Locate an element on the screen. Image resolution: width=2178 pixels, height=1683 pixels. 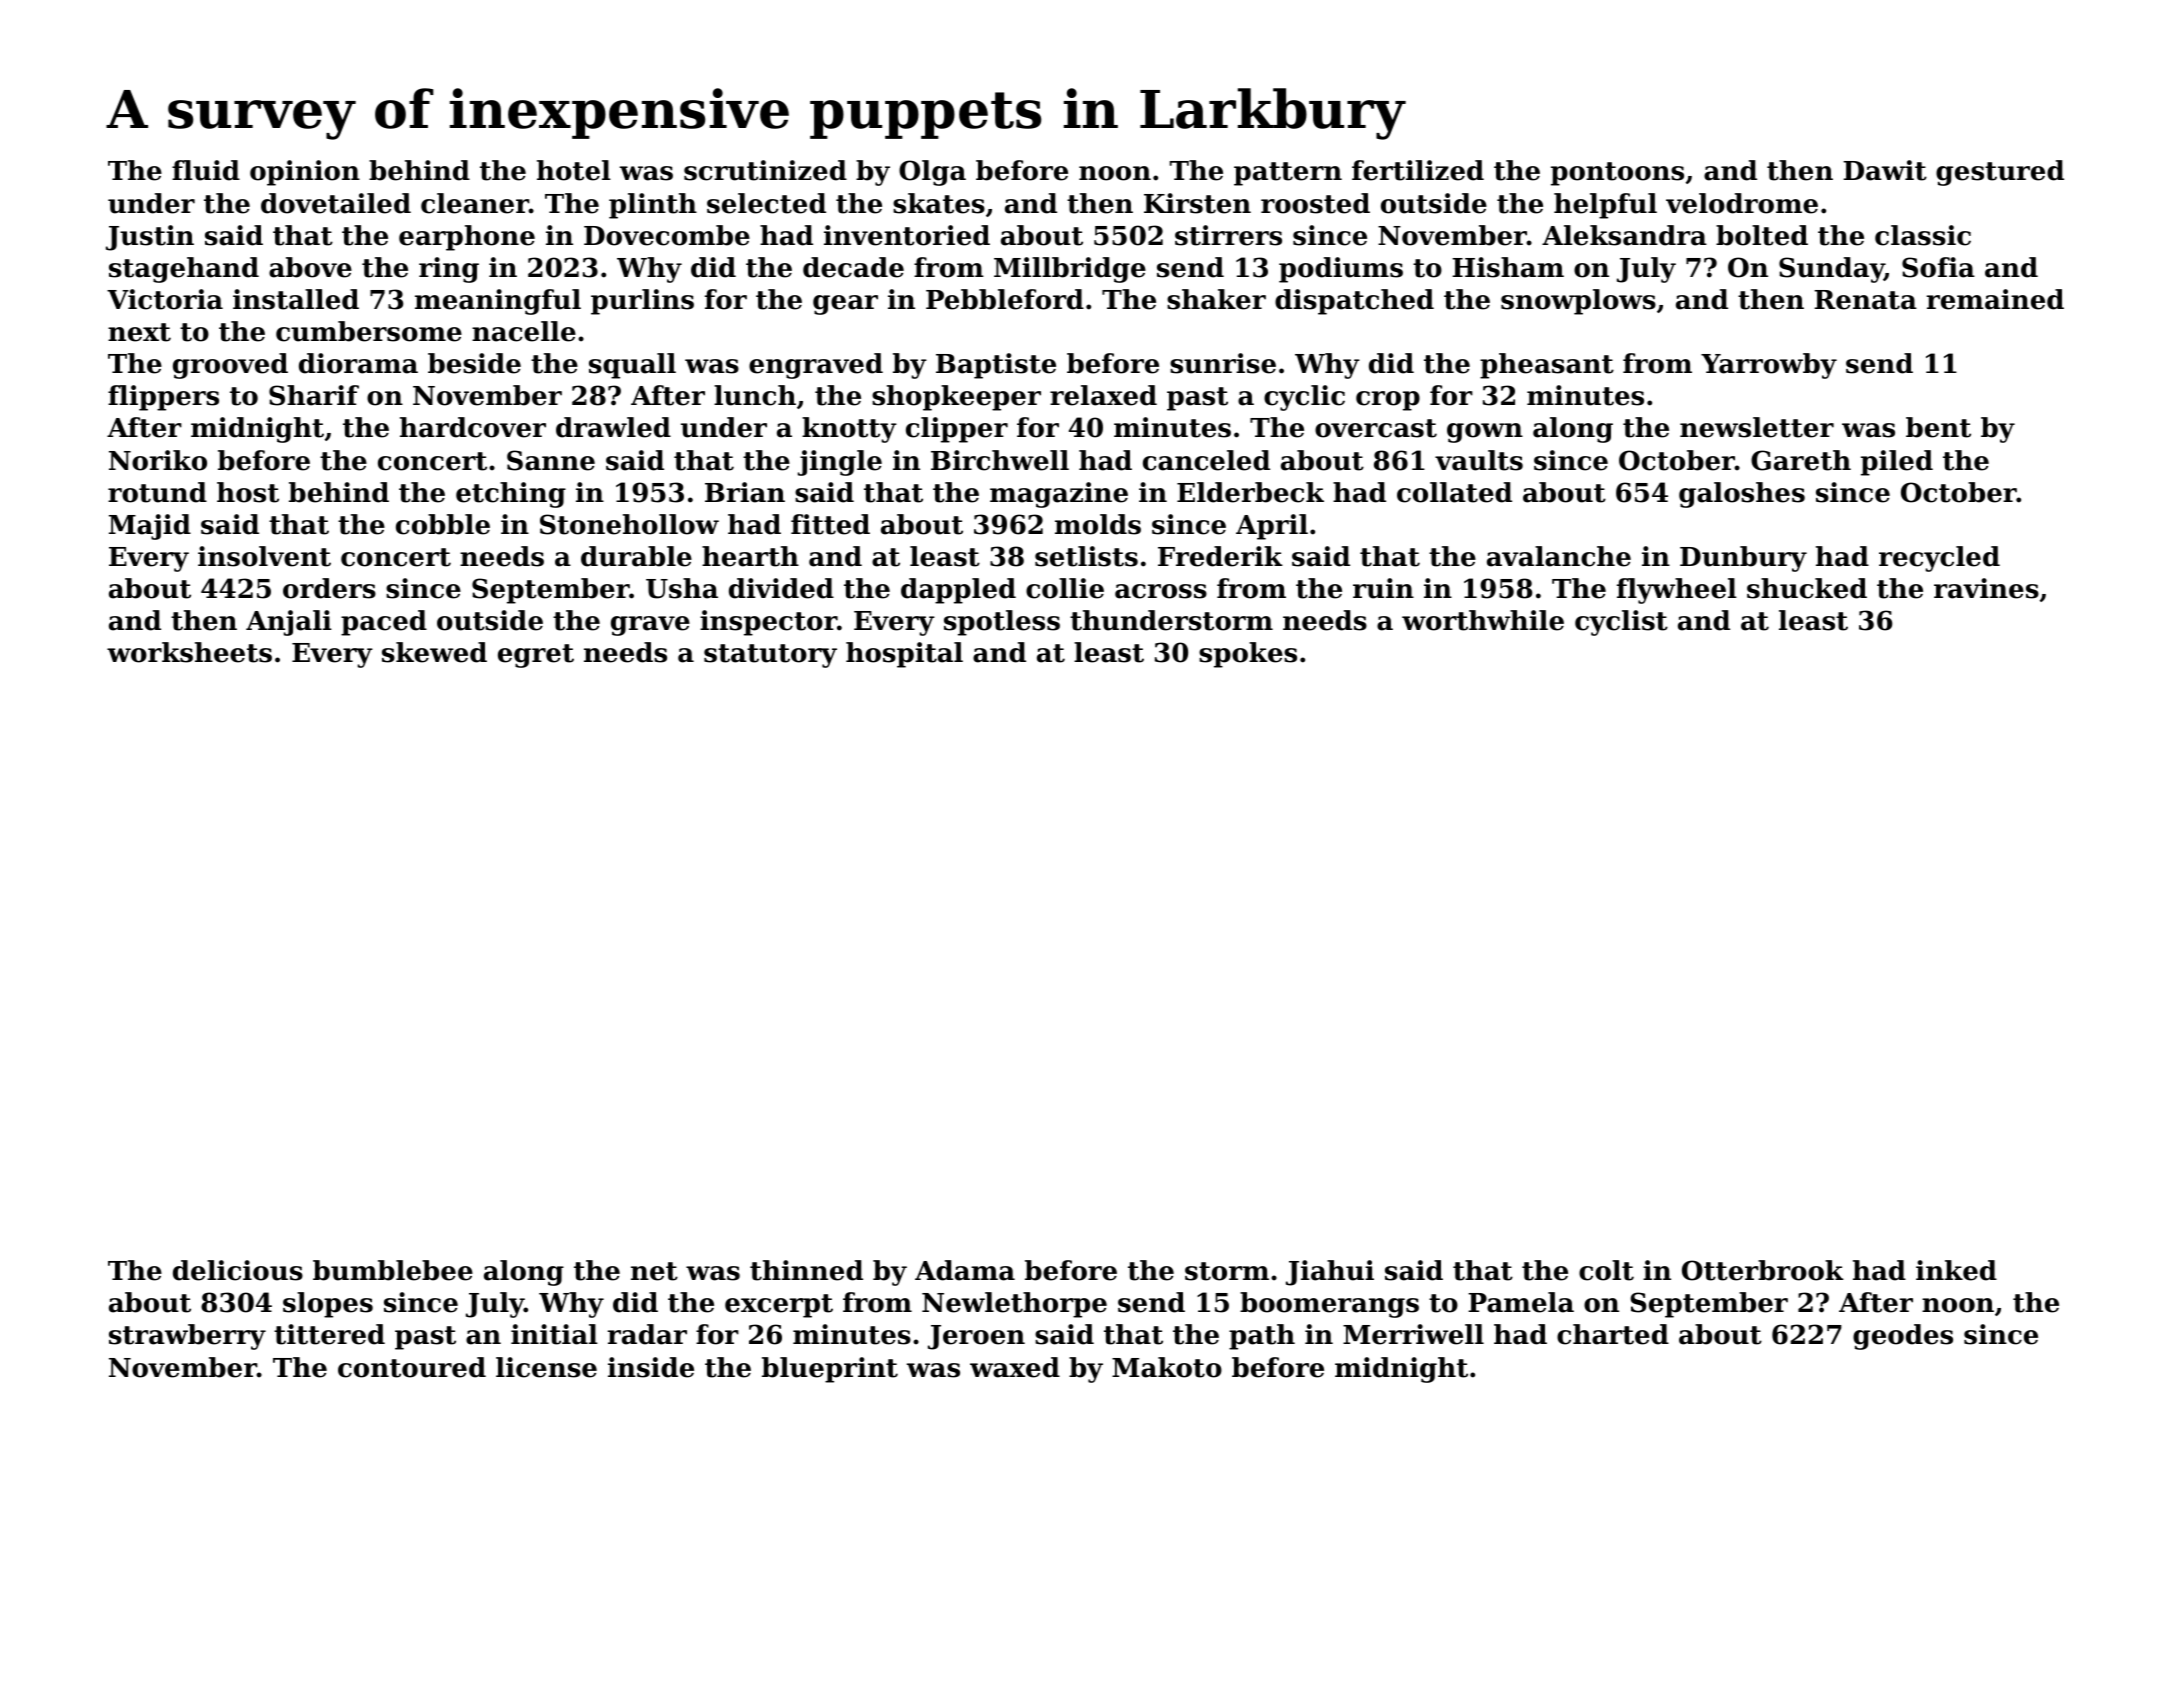
worksheets is located at coordinates (189, 652).
